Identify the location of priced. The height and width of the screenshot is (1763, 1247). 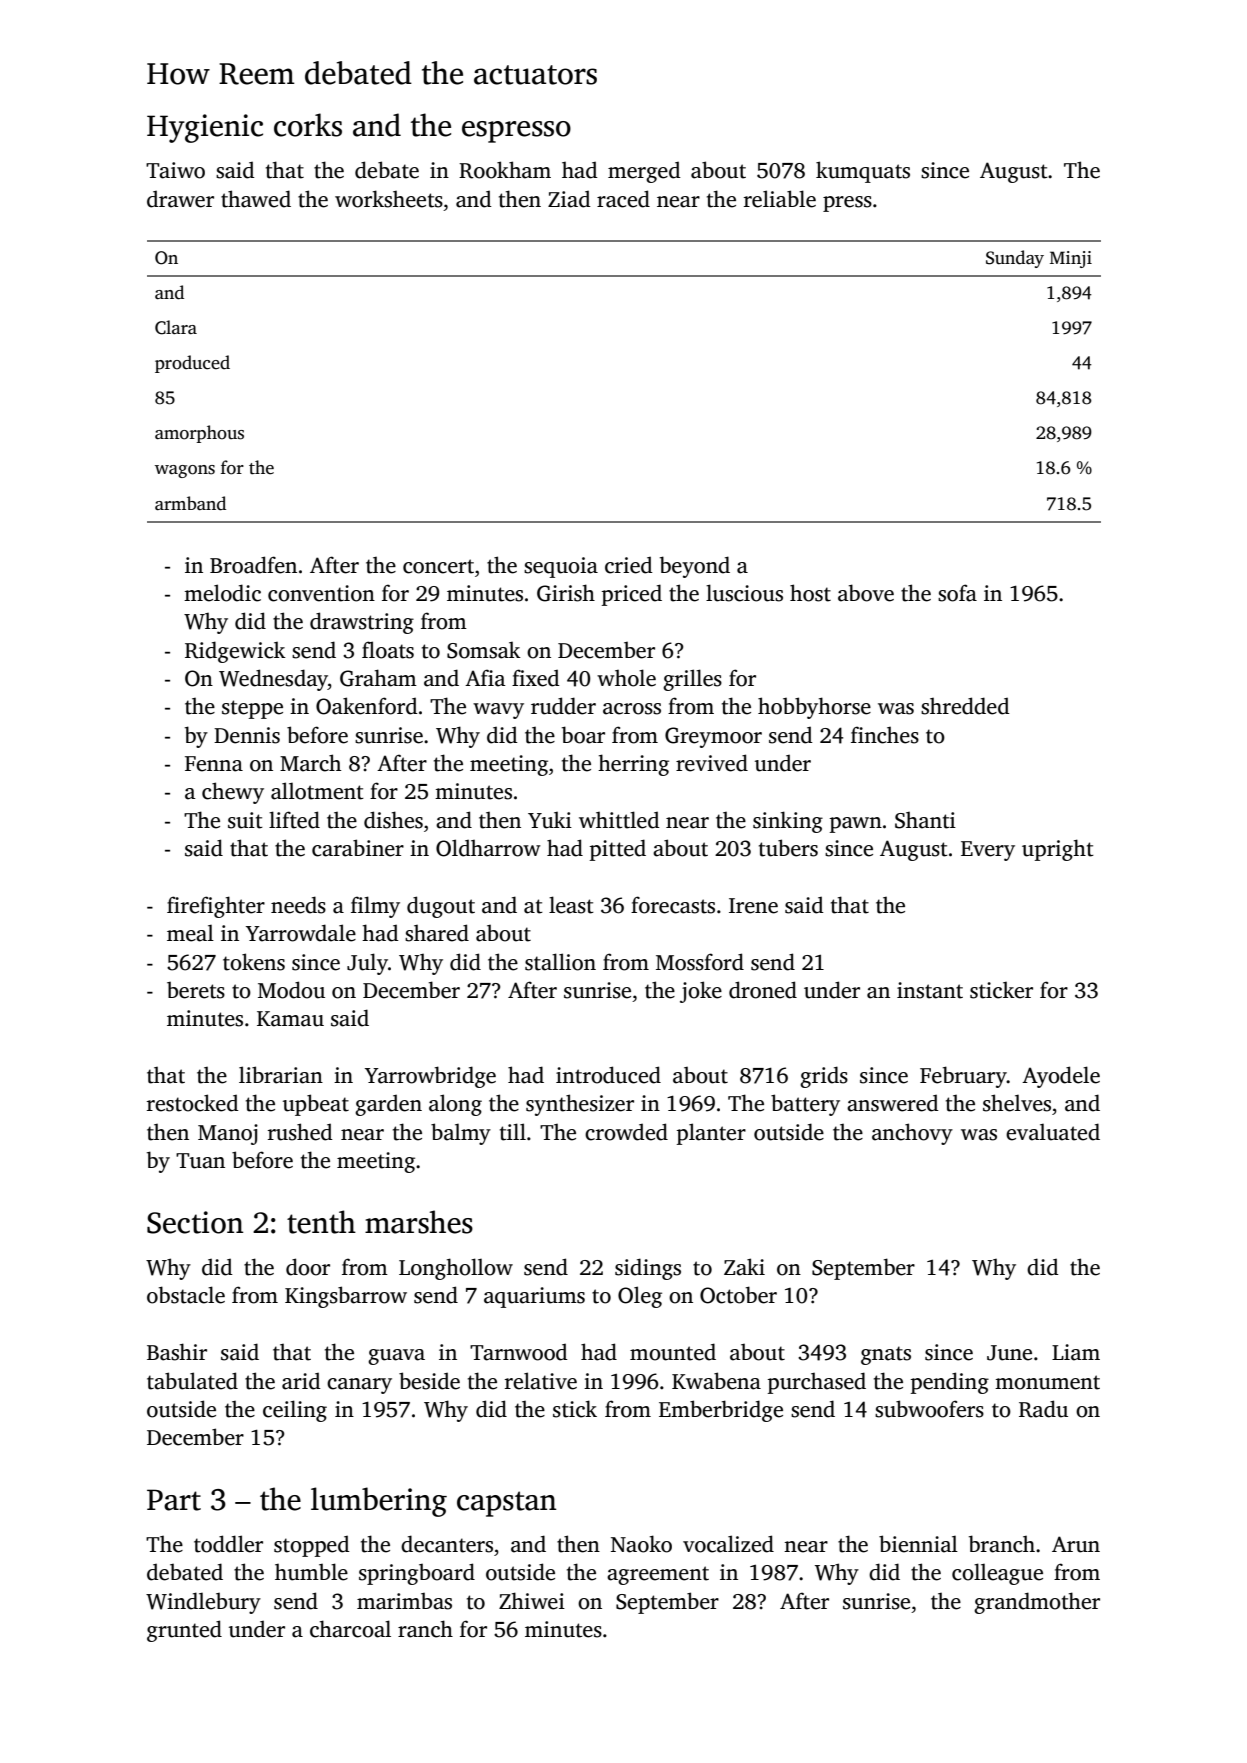
(632, 595).
